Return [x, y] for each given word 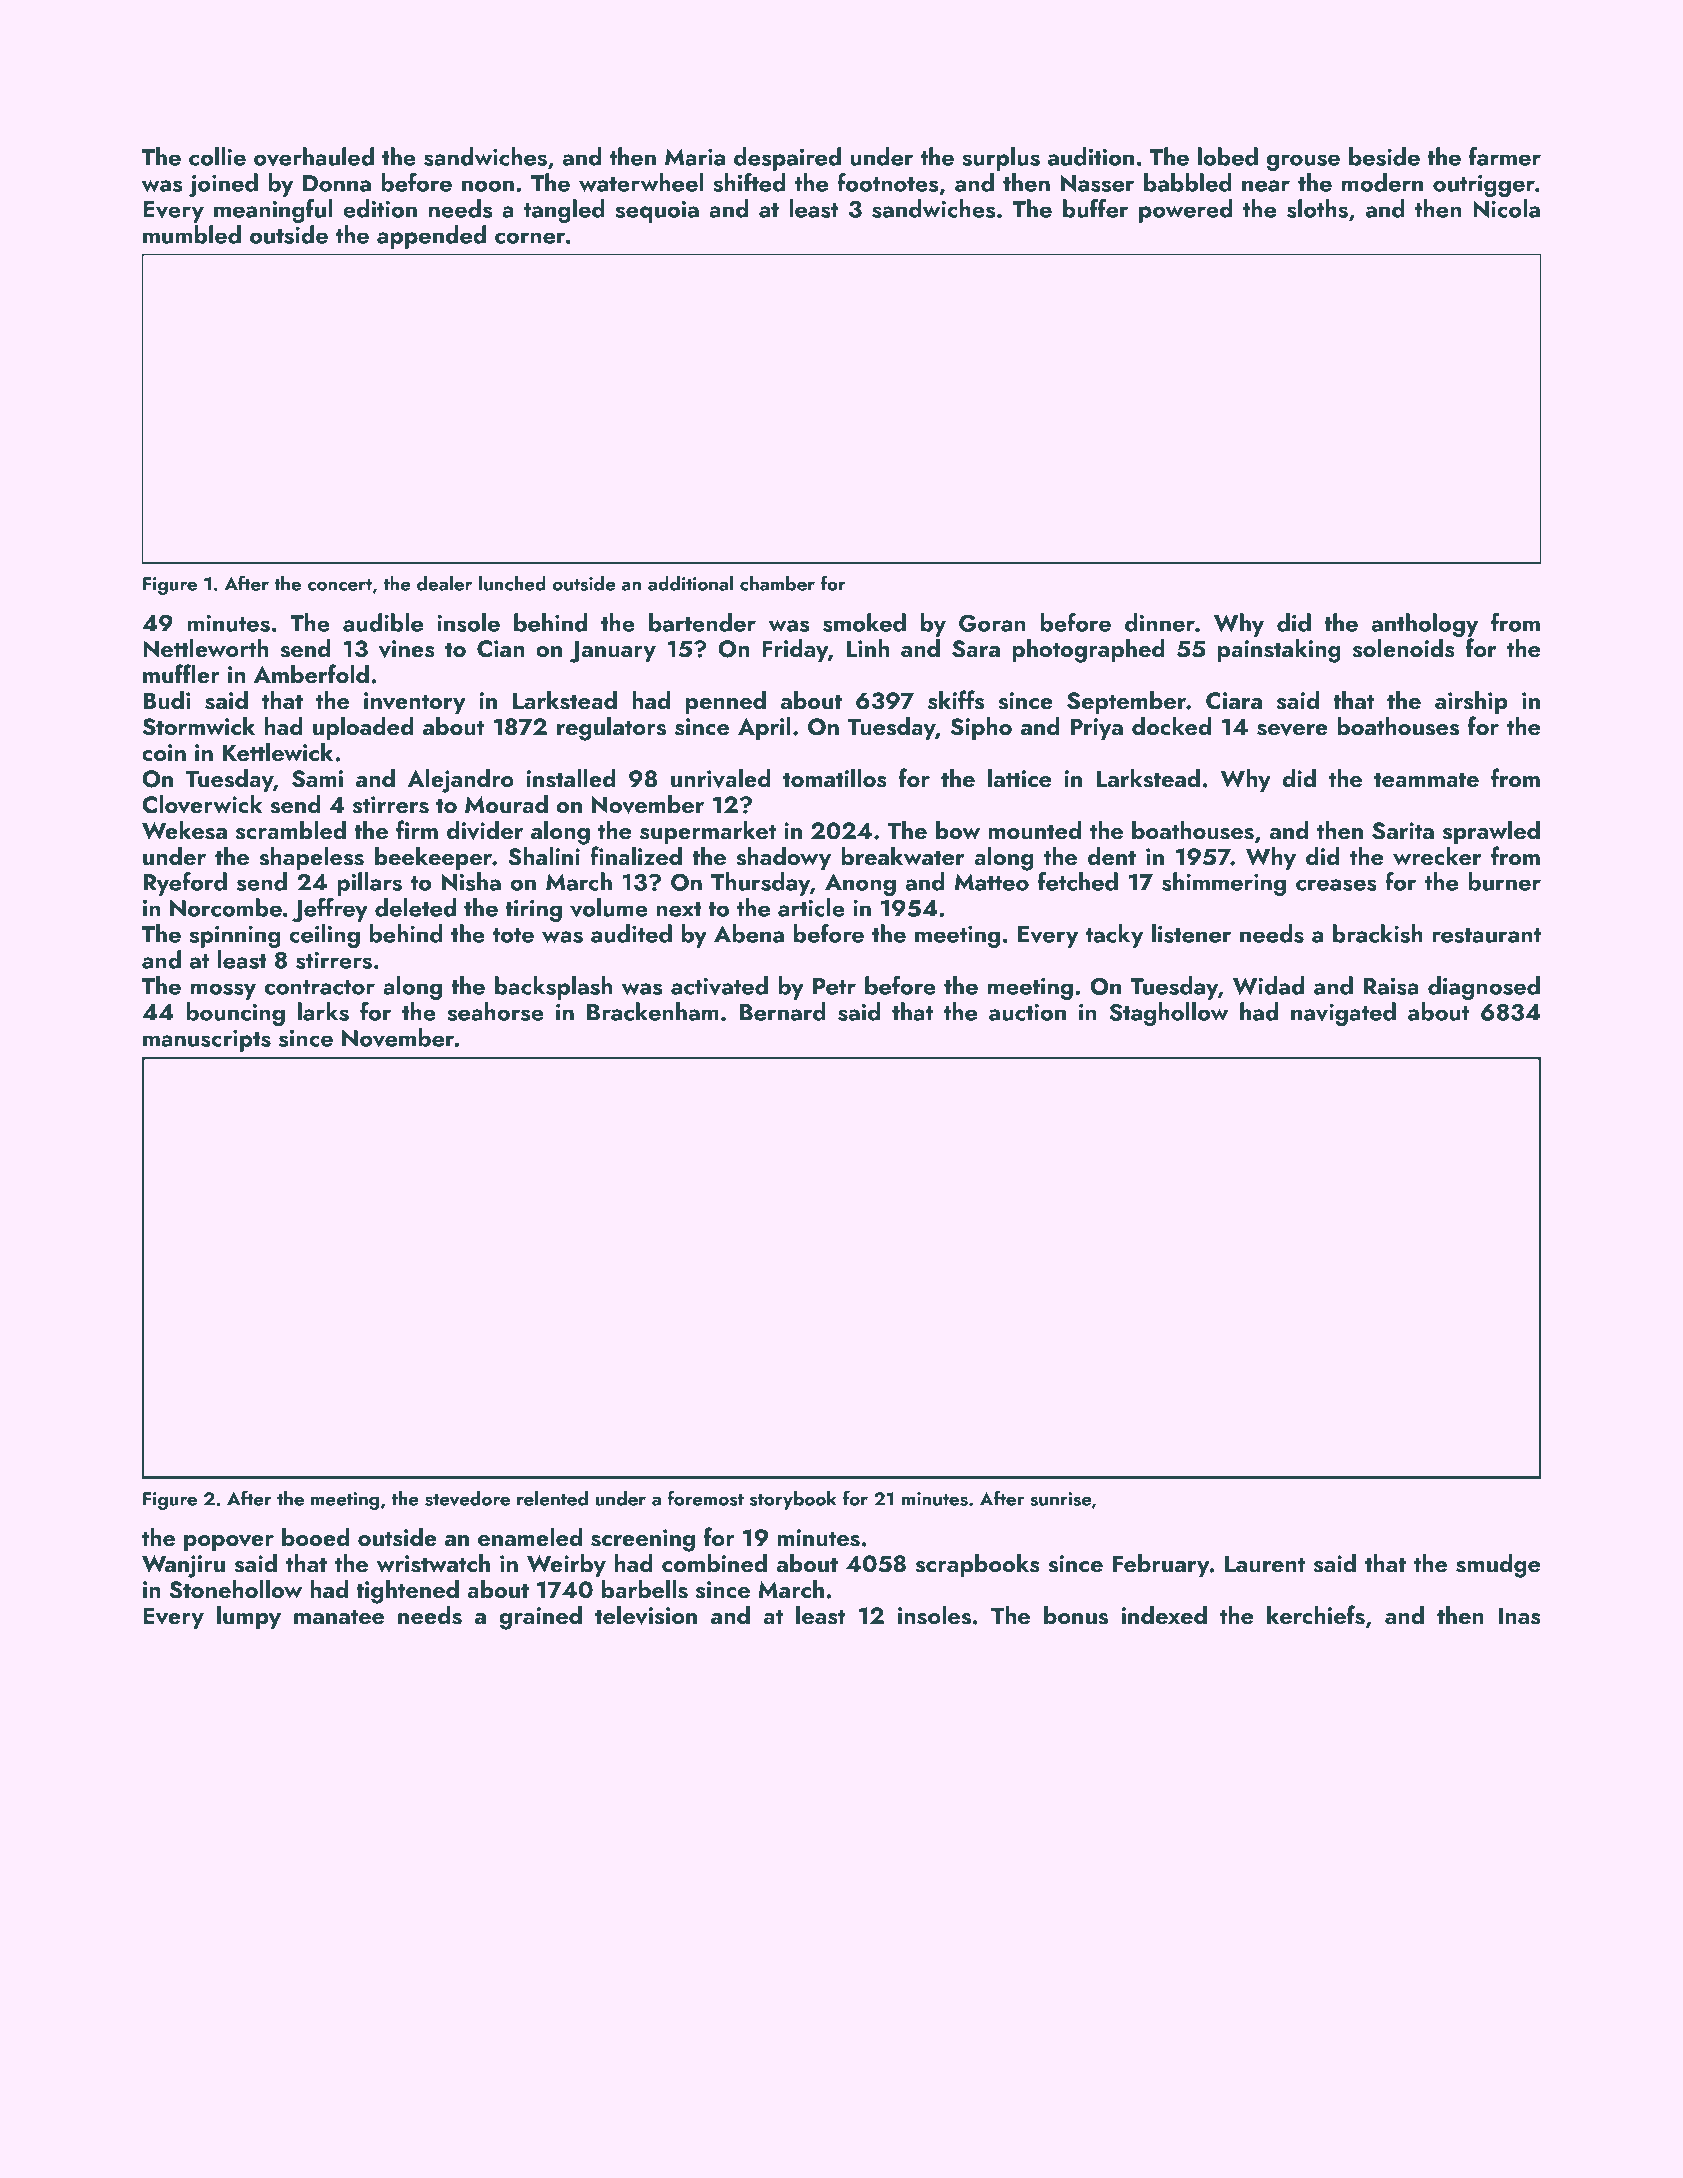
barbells [645, 1589]
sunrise [1061, 1499]
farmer [1505, 156]
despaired [787, 159]
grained [540, 1617]
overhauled [314, 156]
